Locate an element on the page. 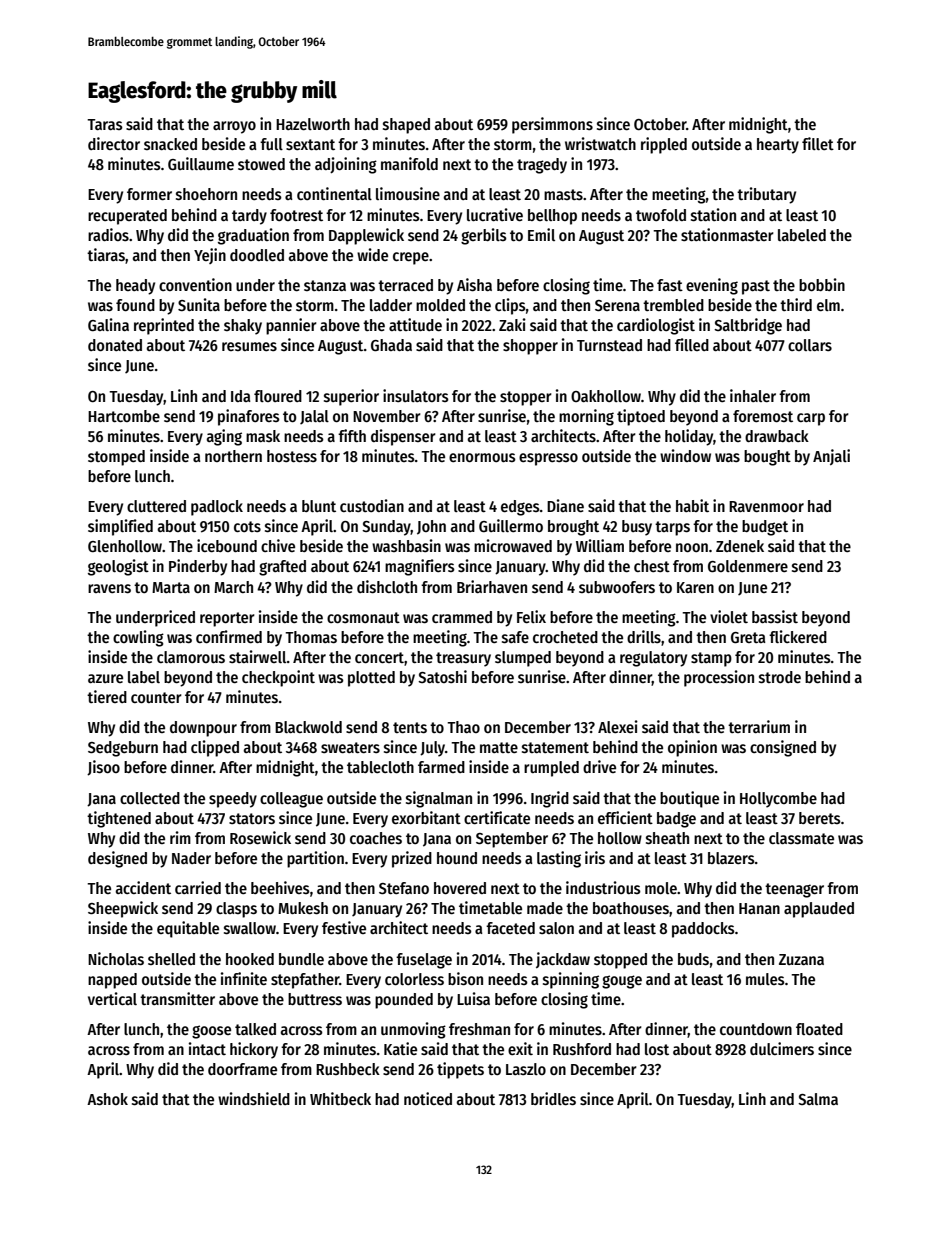  strode is located at coordinates (780, 677).
